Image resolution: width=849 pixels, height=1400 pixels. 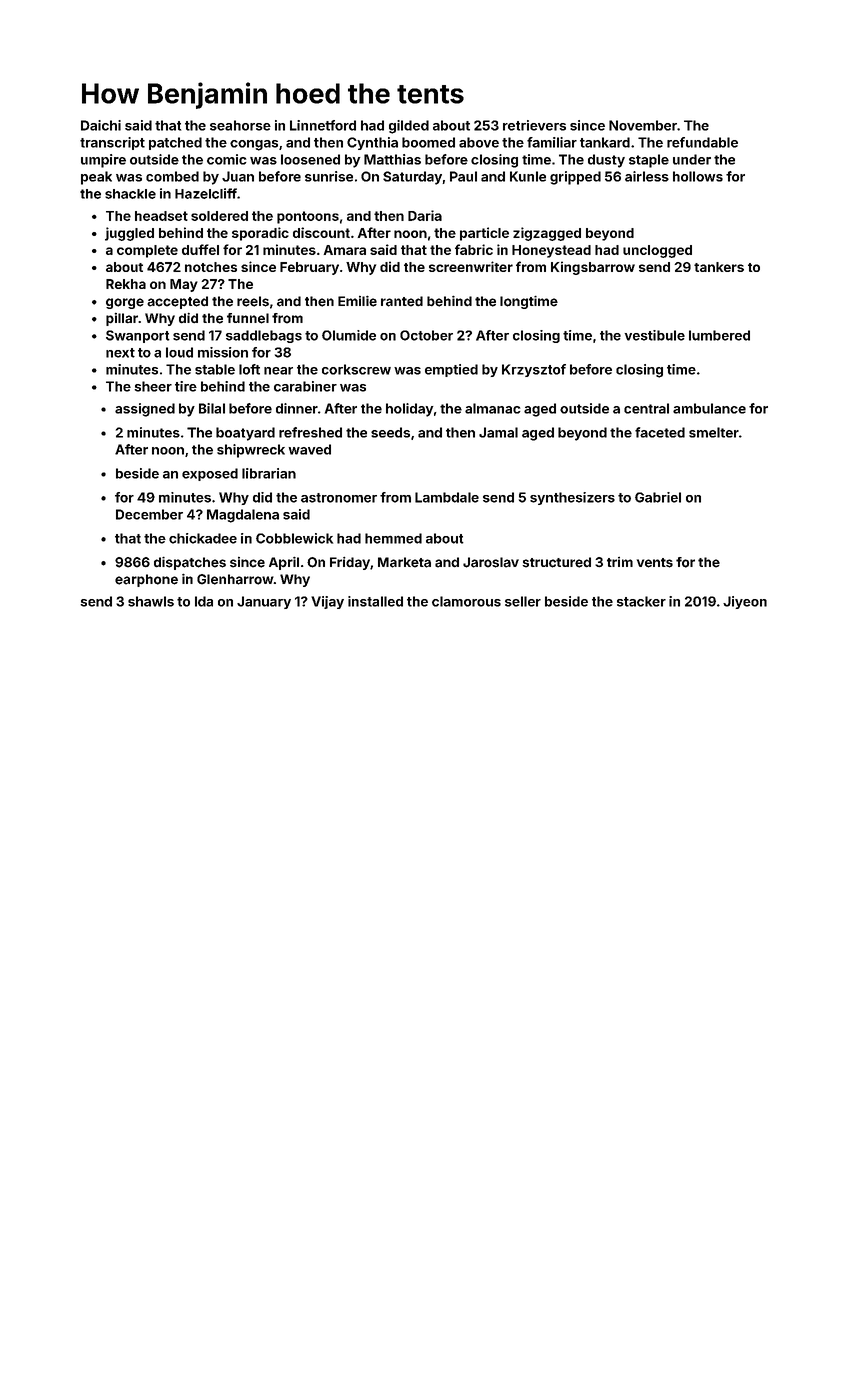 What do you see at coordinates (412, 178) in the screenshot?
I see `Saturday` at bounding box center [412, 178].
